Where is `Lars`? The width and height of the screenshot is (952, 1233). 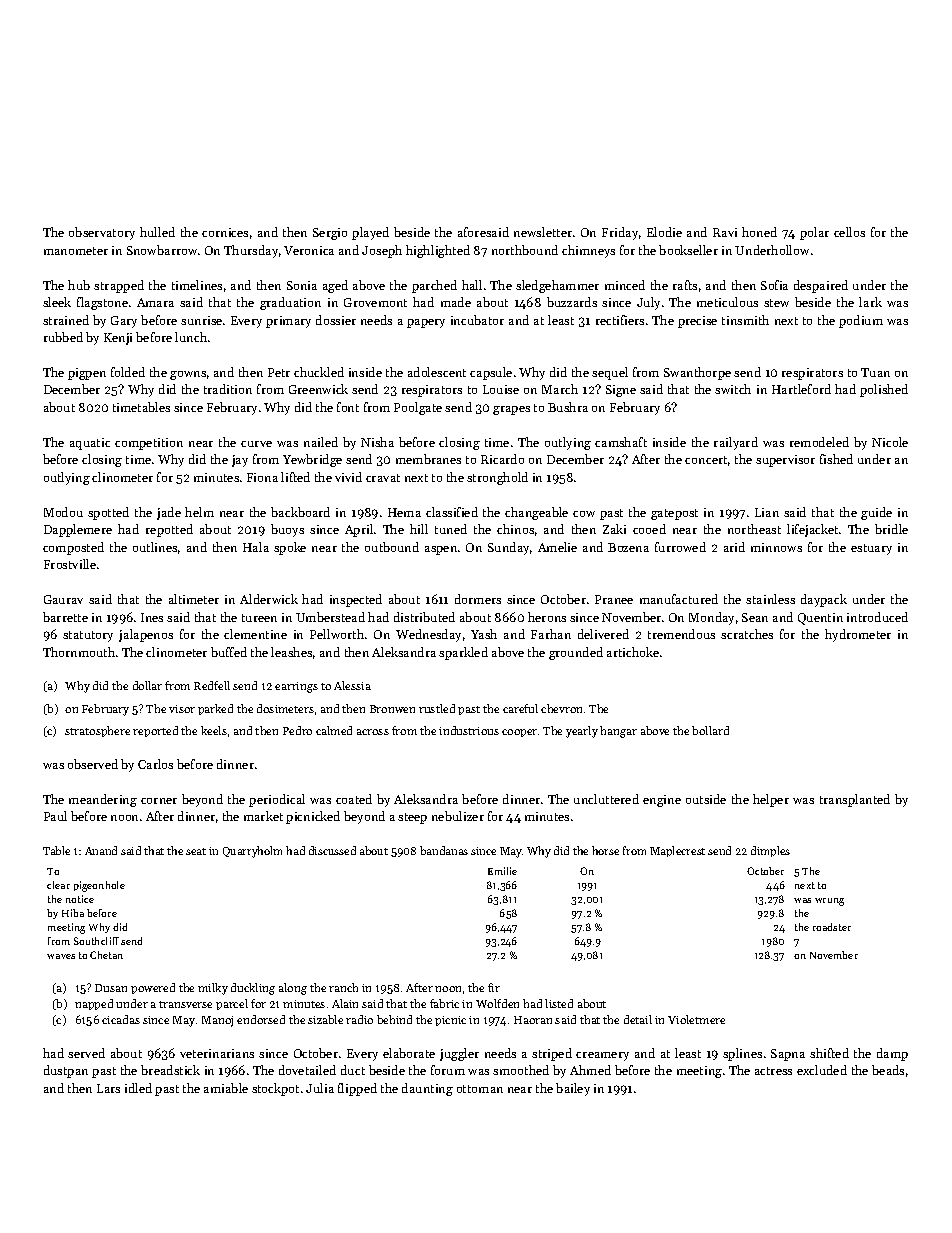 Lars is located at coordinates (108, 1088).
